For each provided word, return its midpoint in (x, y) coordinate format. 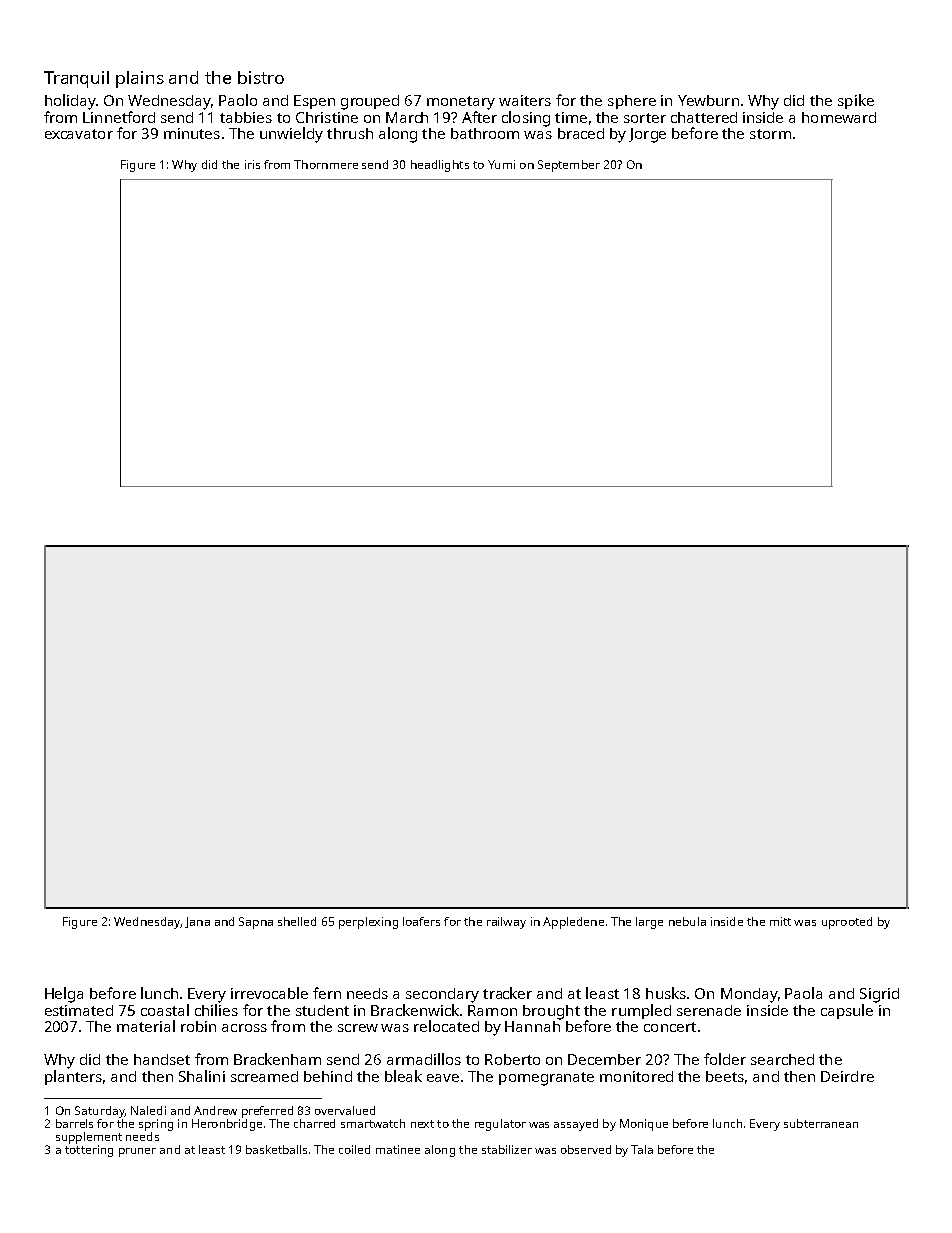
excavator (79, 134)
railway (506, 923)
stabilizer (507, 1149)
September (569, 166)
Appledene (573, 923)
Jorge (647, 135)
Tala (642, 1149)
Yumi (501, 164)
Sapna (256, 923)
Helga (64, 995)
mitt (780, 921)
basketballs (276, 1149)
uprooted (847, 923)
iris (252, 164)
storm (770, 134)
